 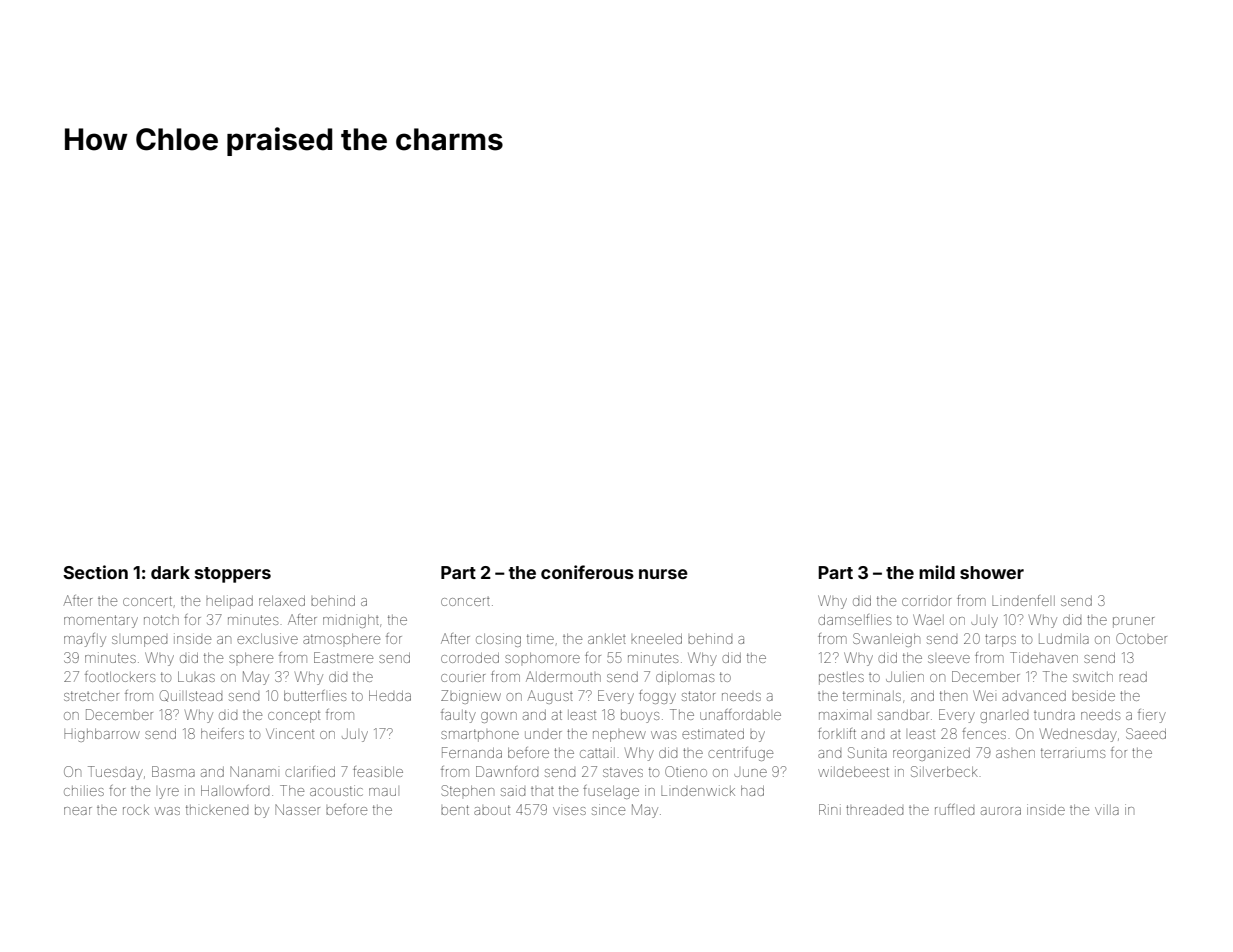 What do you see at coordinates (992, 572) in the screenshot?
I see `shower` at bounding box center [992, 572].
